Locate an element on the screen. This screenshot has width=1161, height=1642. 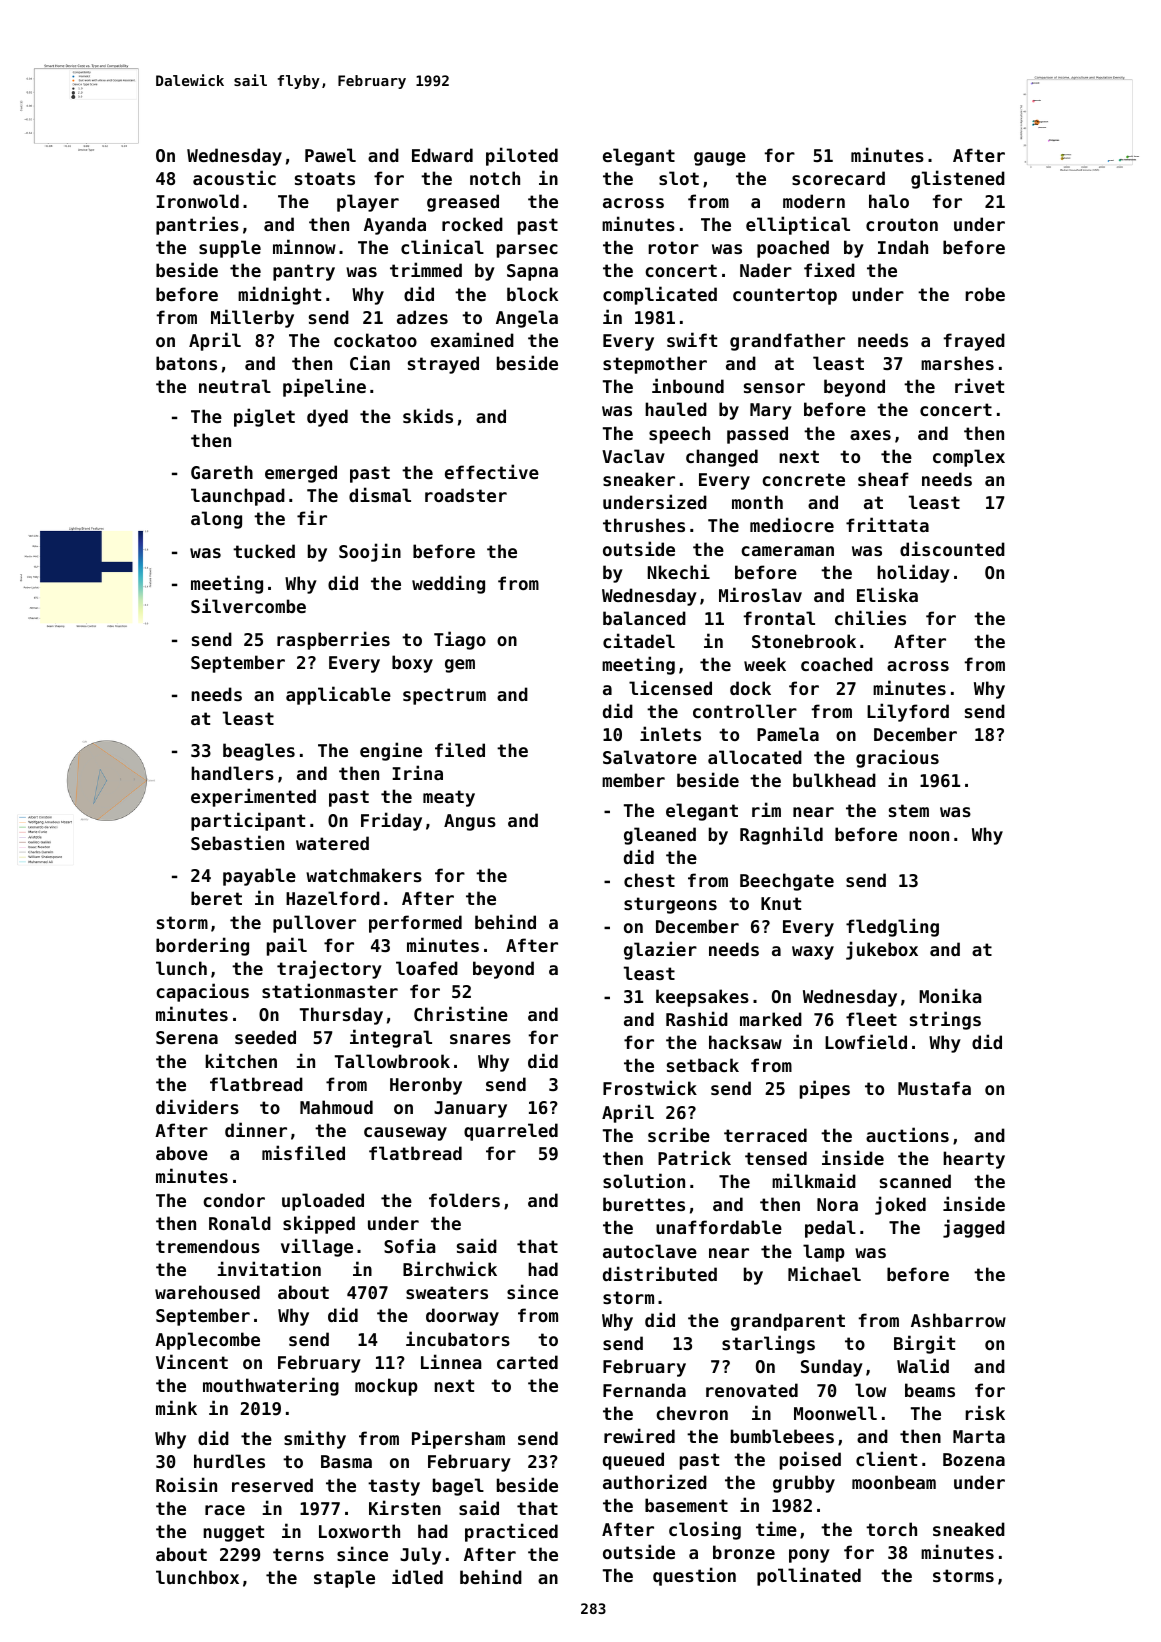
payable is located at coordinates (259, 877).
